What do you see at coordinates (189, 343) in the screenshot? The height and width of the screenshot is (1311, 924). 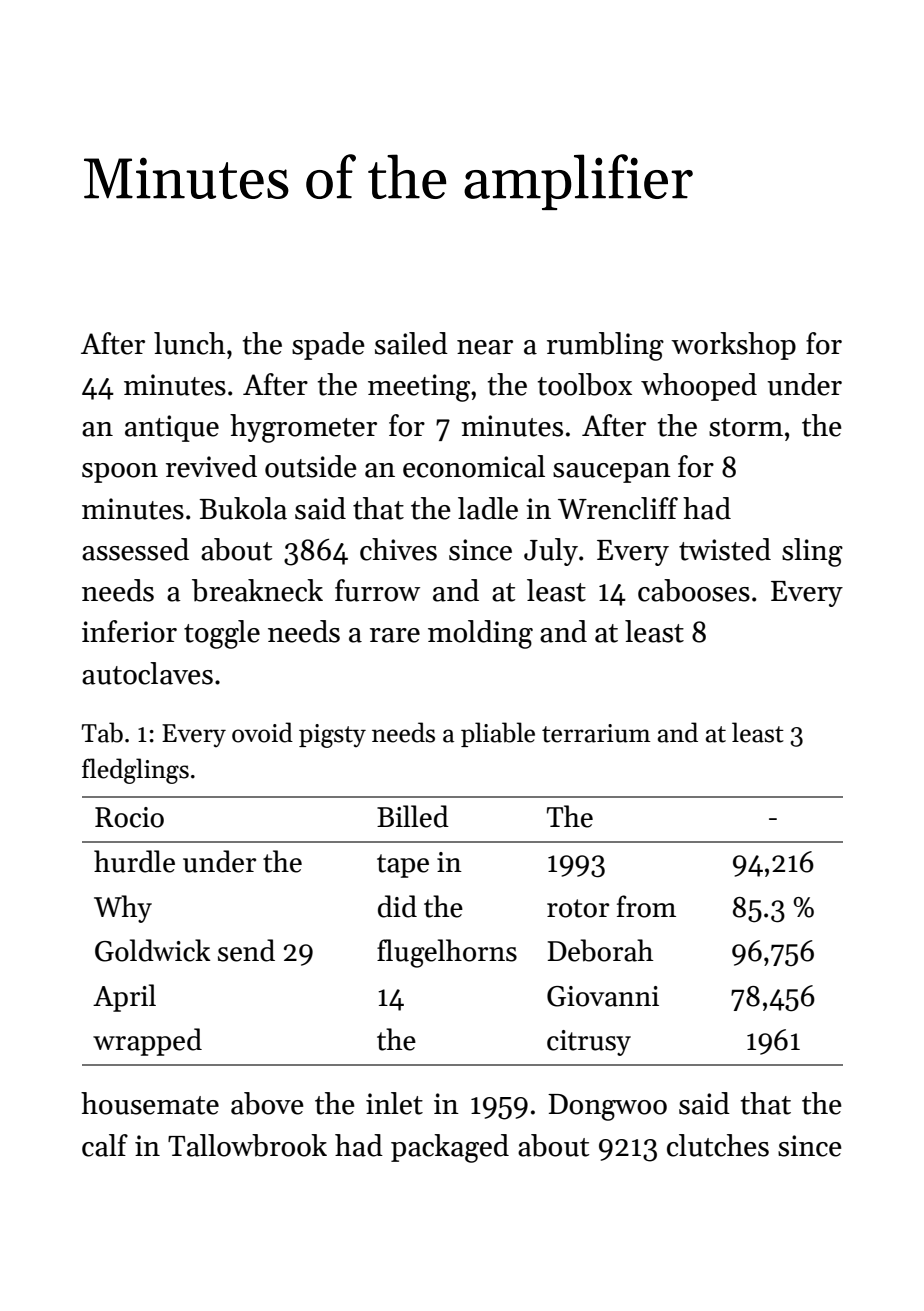 I see `lunch` at bounding box center [189, 343].
